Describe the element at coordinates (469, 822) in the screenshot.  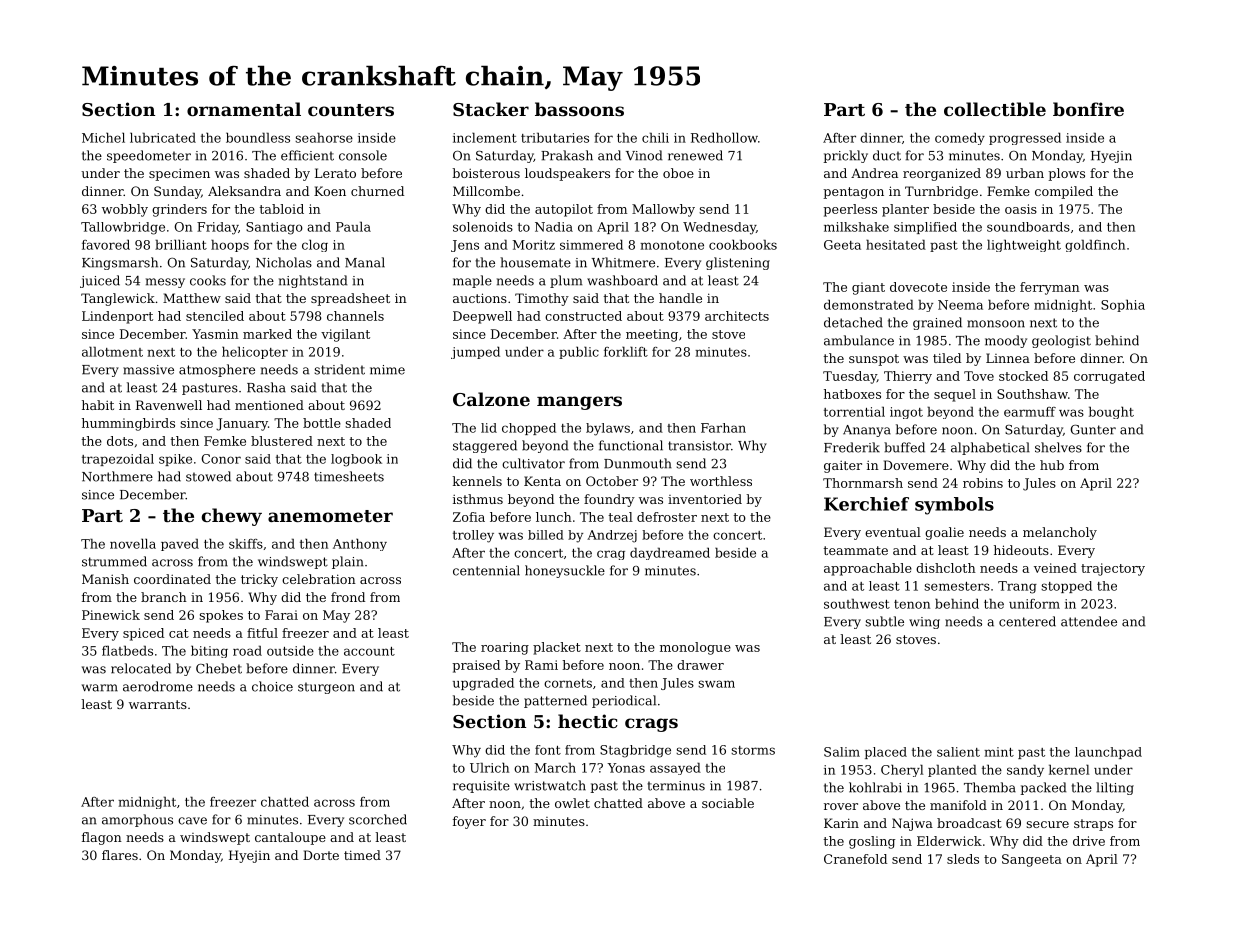
I see `foyer` at that location.
